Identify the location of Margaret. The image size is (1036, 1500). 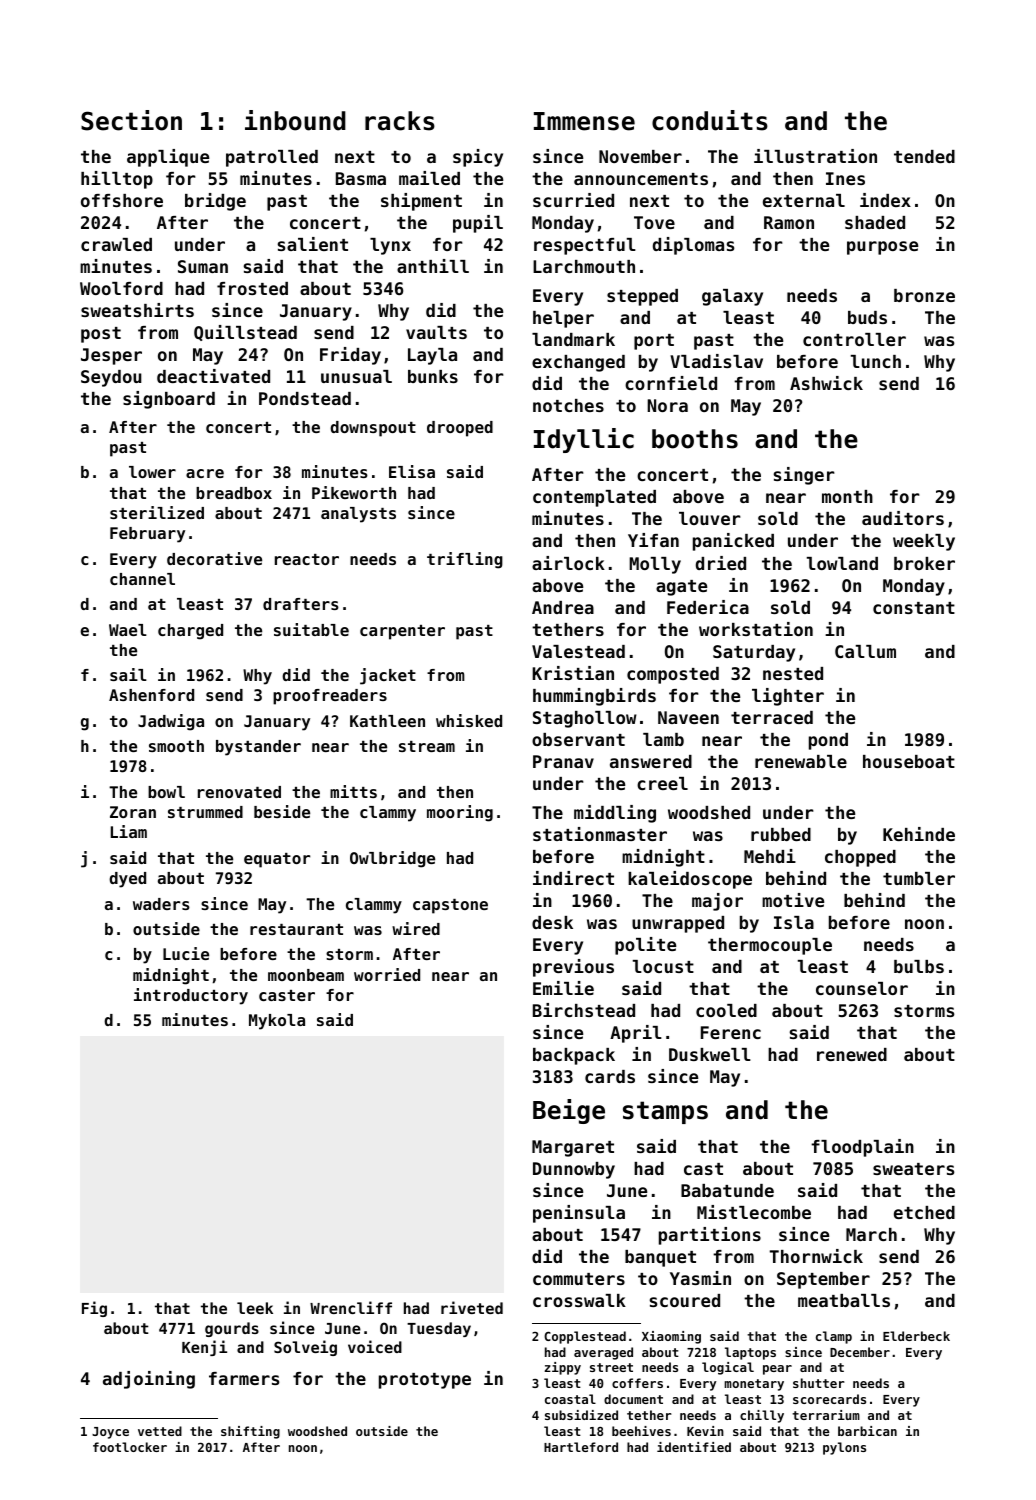
(573, 1148).
